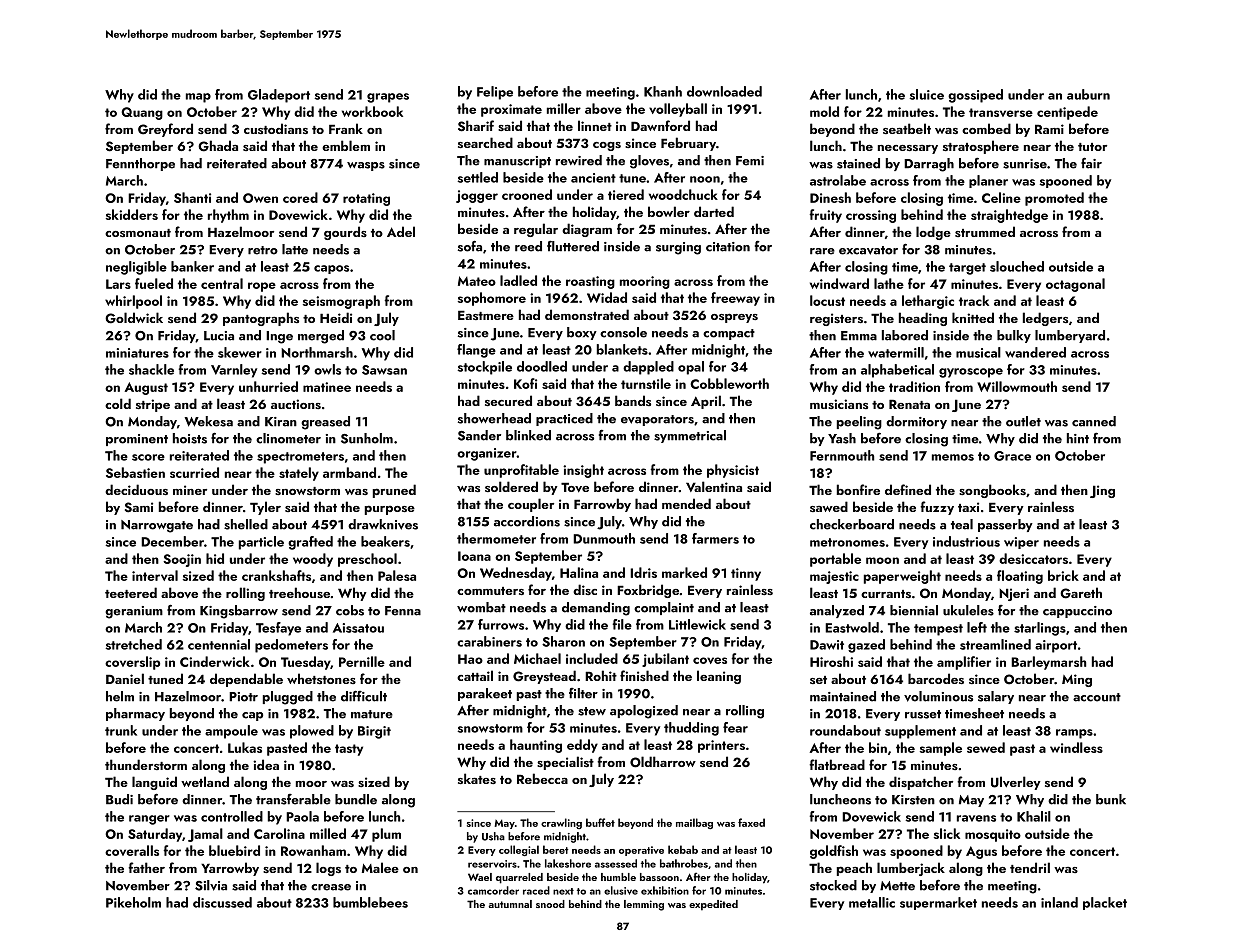 Image resolution: width=1233 pixels, height=952 pixels. I want to click on haunting, so click(536, 746).
